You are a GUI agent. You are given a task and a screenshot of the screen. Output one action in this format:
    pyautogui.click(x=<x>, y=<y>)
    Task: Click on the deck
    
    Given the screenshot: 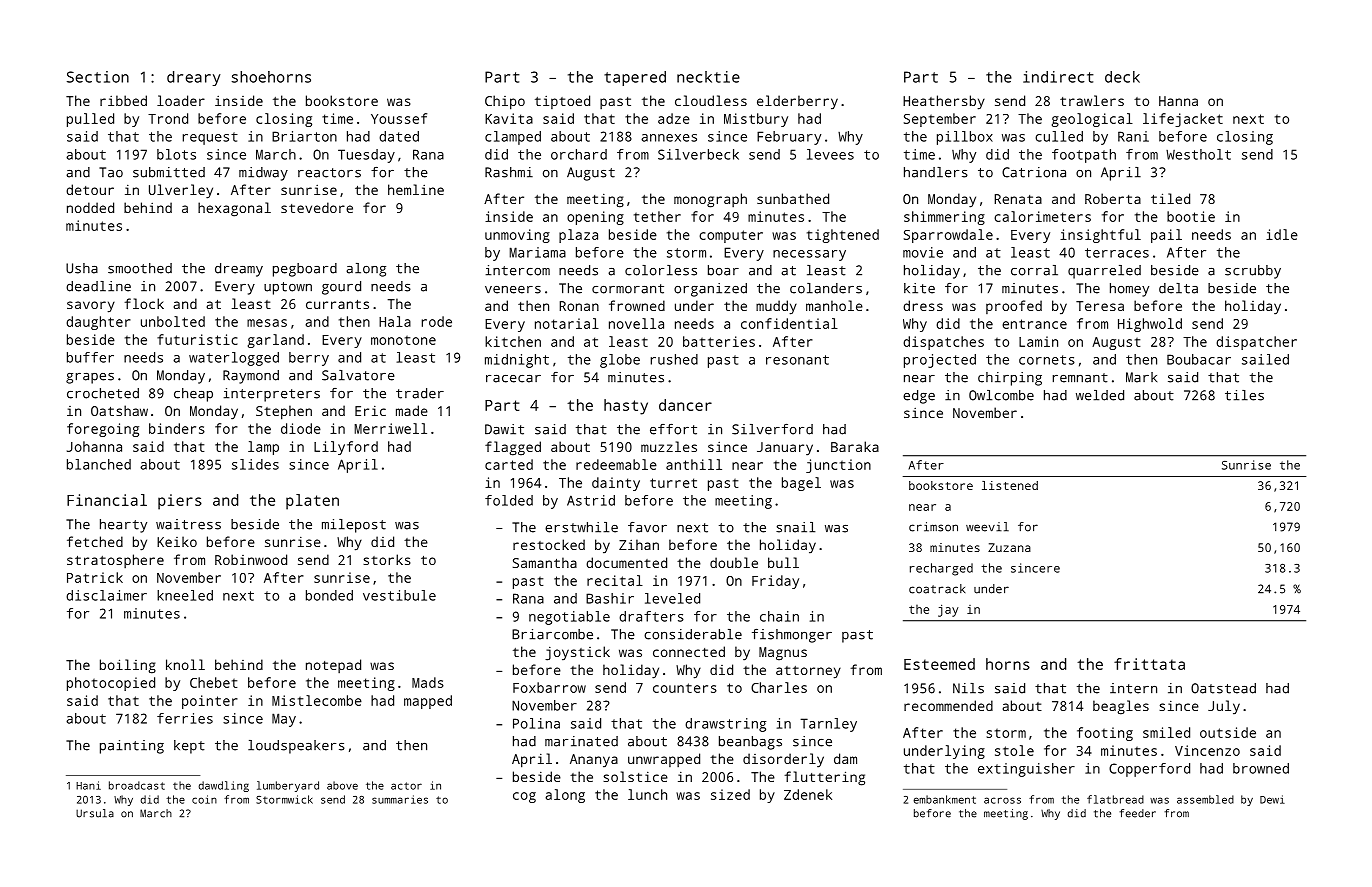 What is the action you would take?
    pyautogui.click(x=1122, y=77)
